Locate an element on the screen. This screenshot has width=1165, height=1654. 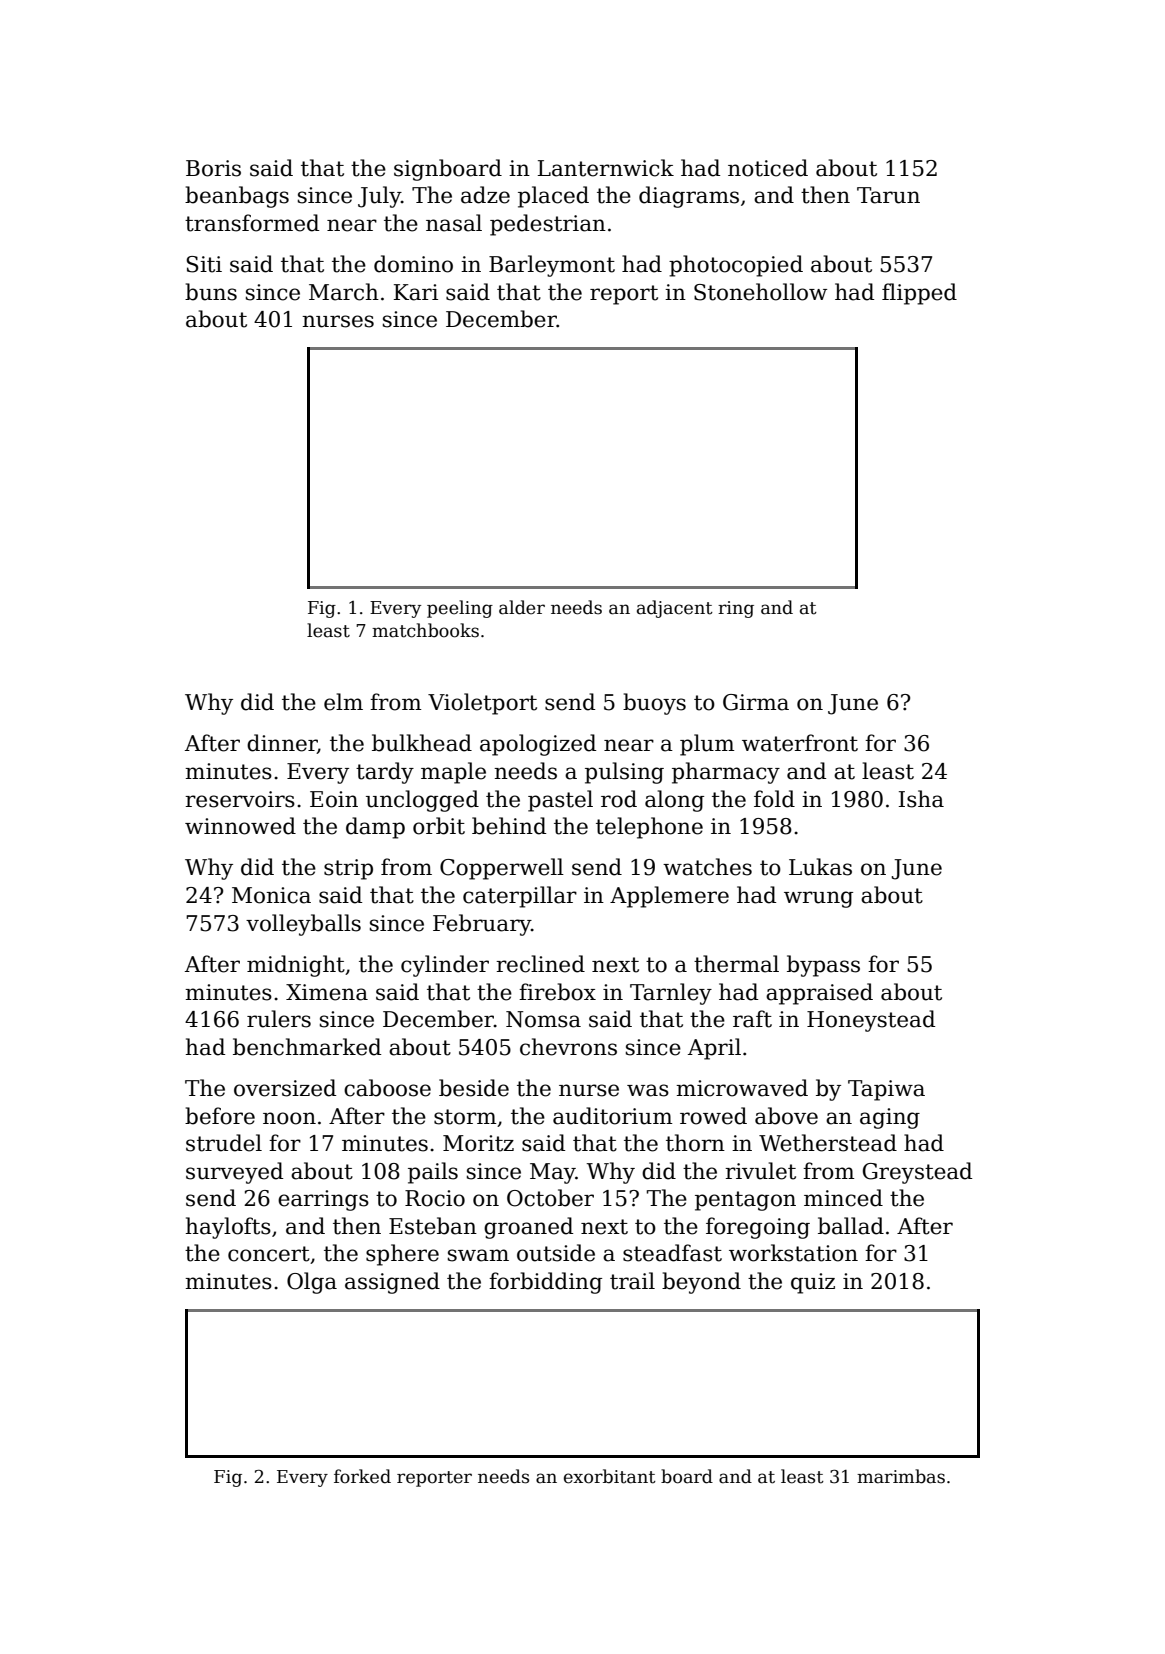
forbidding is located at coordinates (545, 1283).
